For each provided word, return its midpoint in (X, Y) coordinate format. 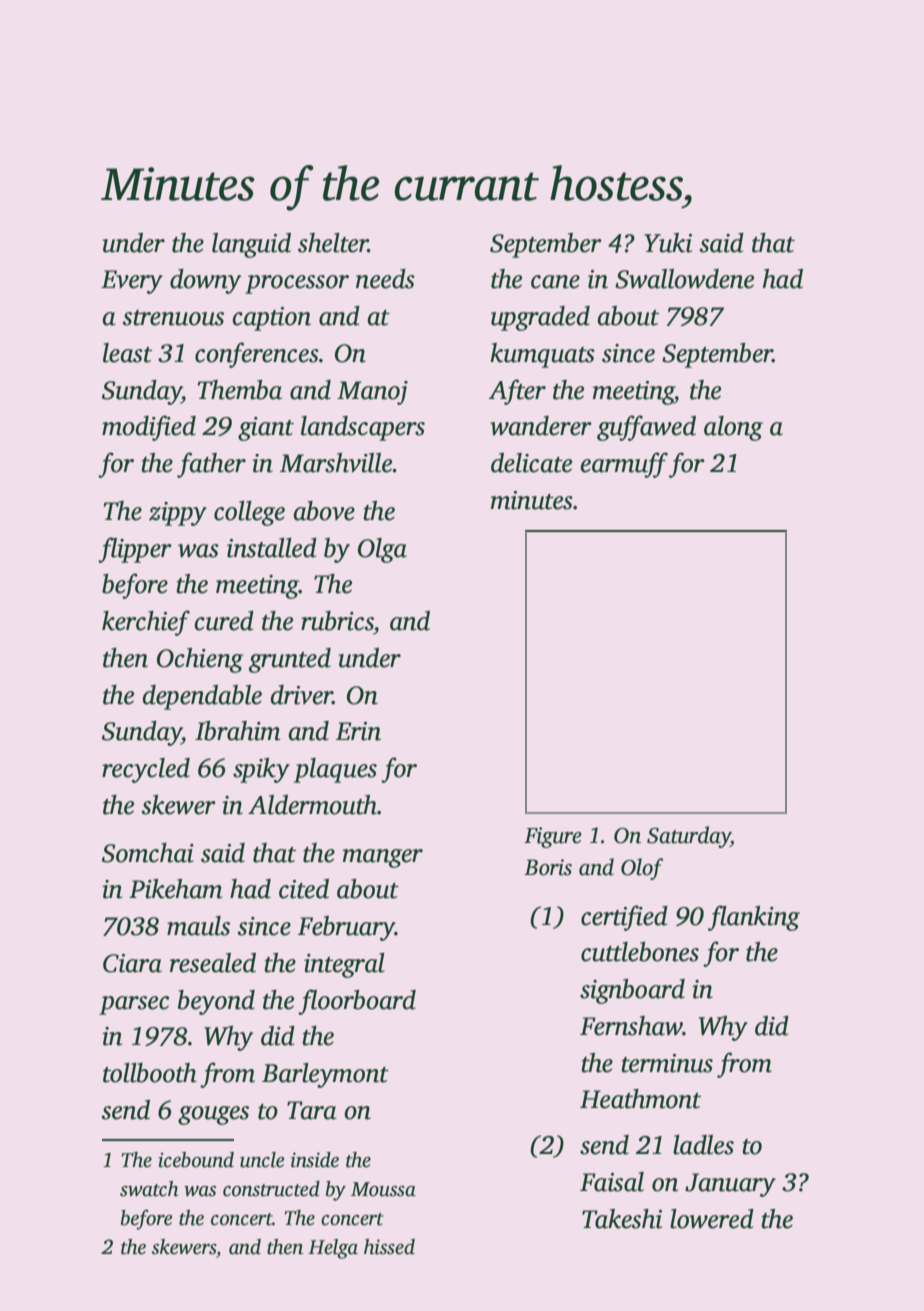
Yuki (668, 243)
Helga (333, 1249)
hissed (389, 1247)
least (127, 353)
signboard (632, 991)
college (249, 513)
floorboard (357, 1002)
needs (385, 279)
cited (304, 889)
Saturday (689, 837)
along (733, 428)
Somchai (148, 853)
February (346, 928)
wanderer (541, 426)
